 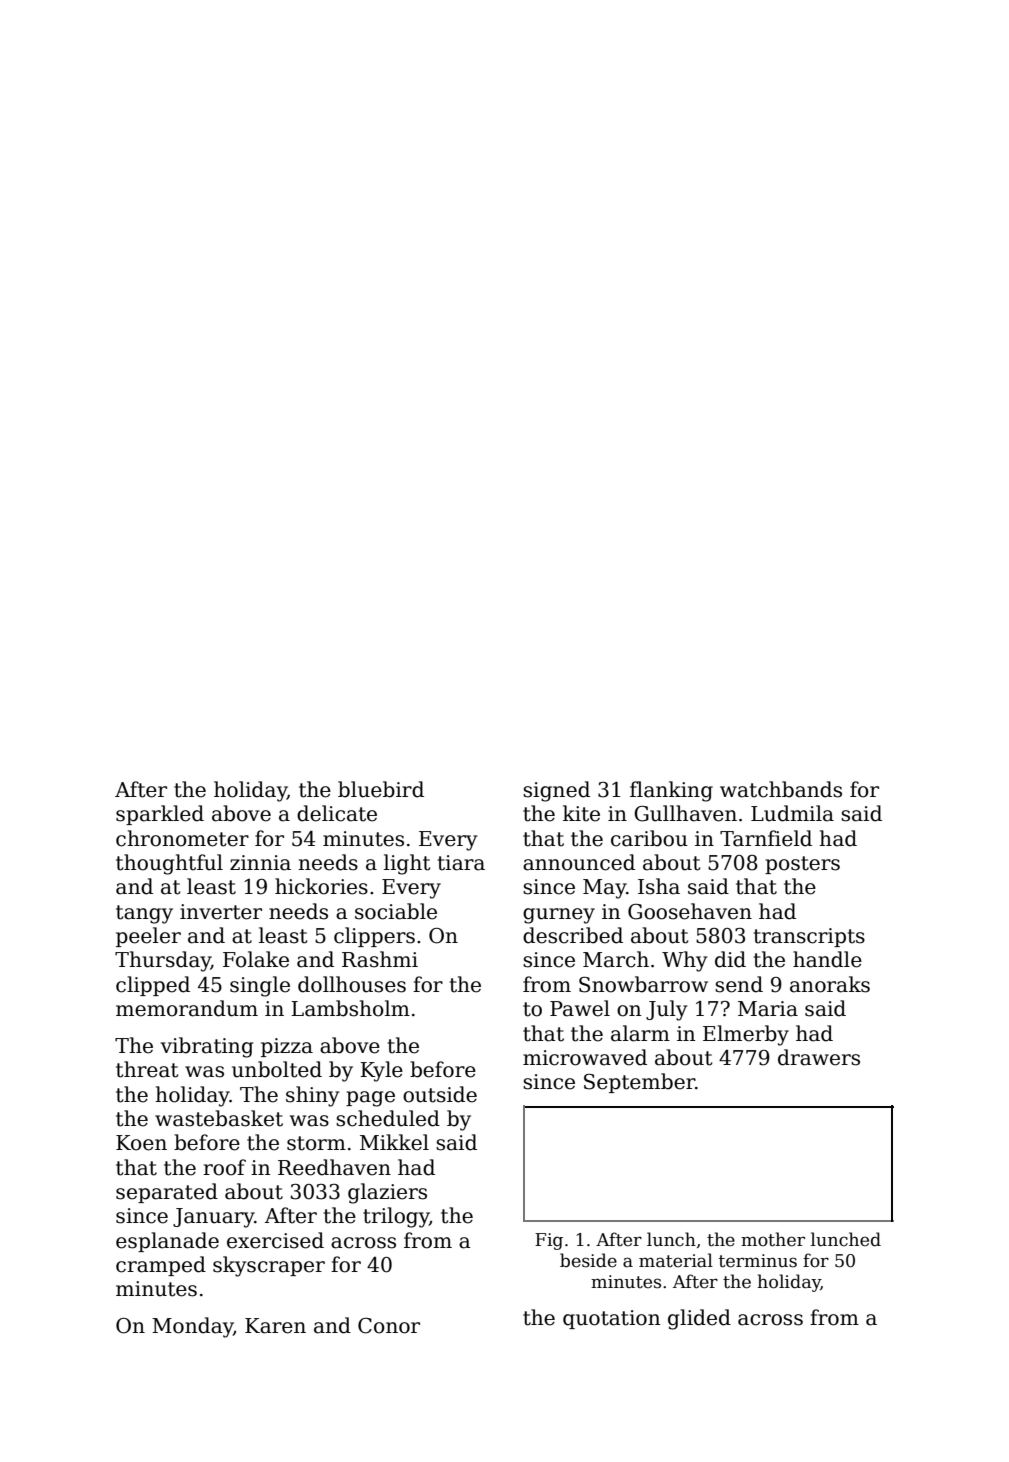 What do you see at coordinates (192, 1327) in the screenshot?
I see `Monday` at bounding box center [192, 1327].
